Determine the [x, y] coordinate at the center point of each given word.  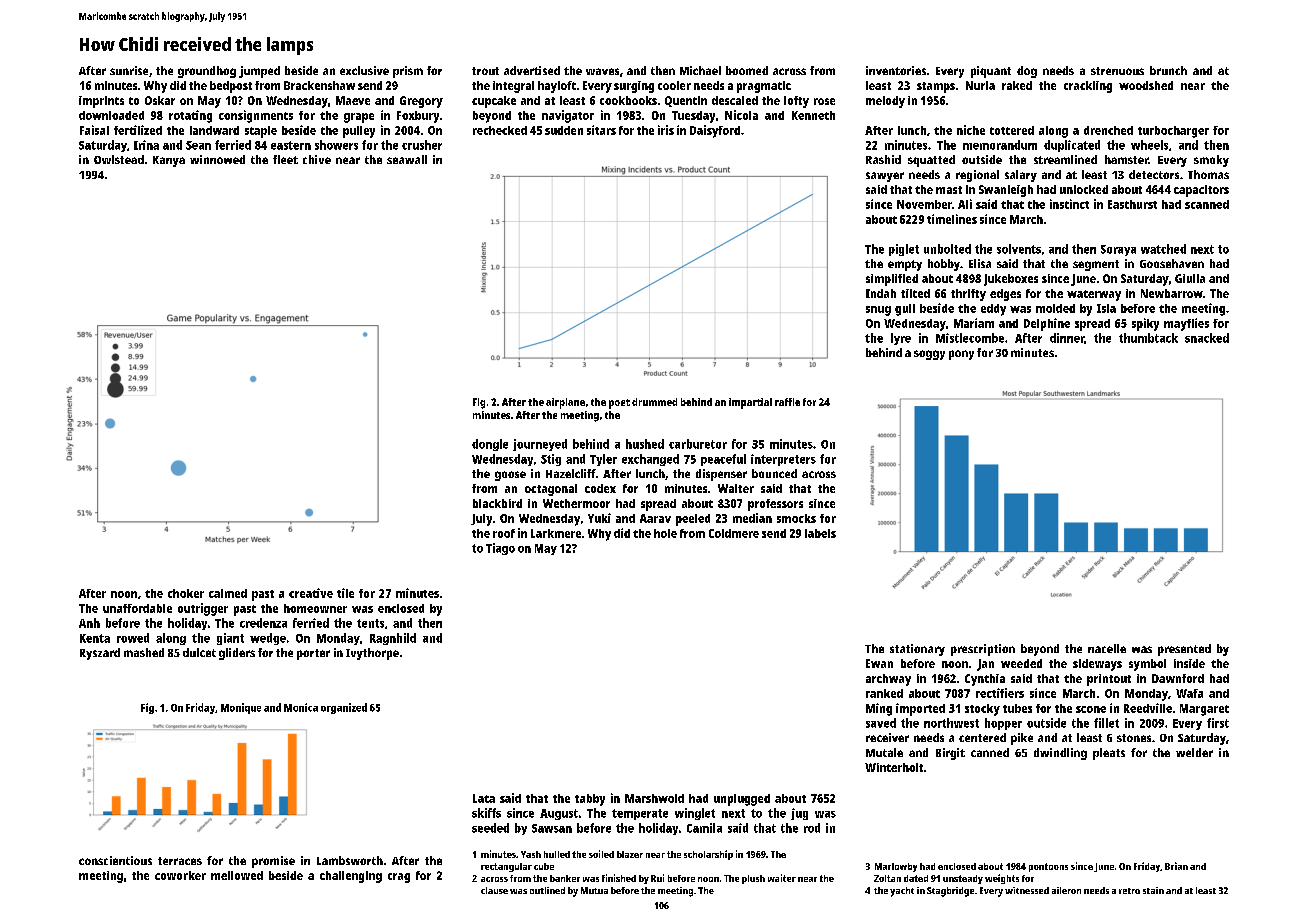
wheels [1149, 145]
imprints [101, 102]
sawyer [885, 177]
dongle [490, 445]
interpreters [783, 460]
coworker [180, 875]
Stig [551, 460]
